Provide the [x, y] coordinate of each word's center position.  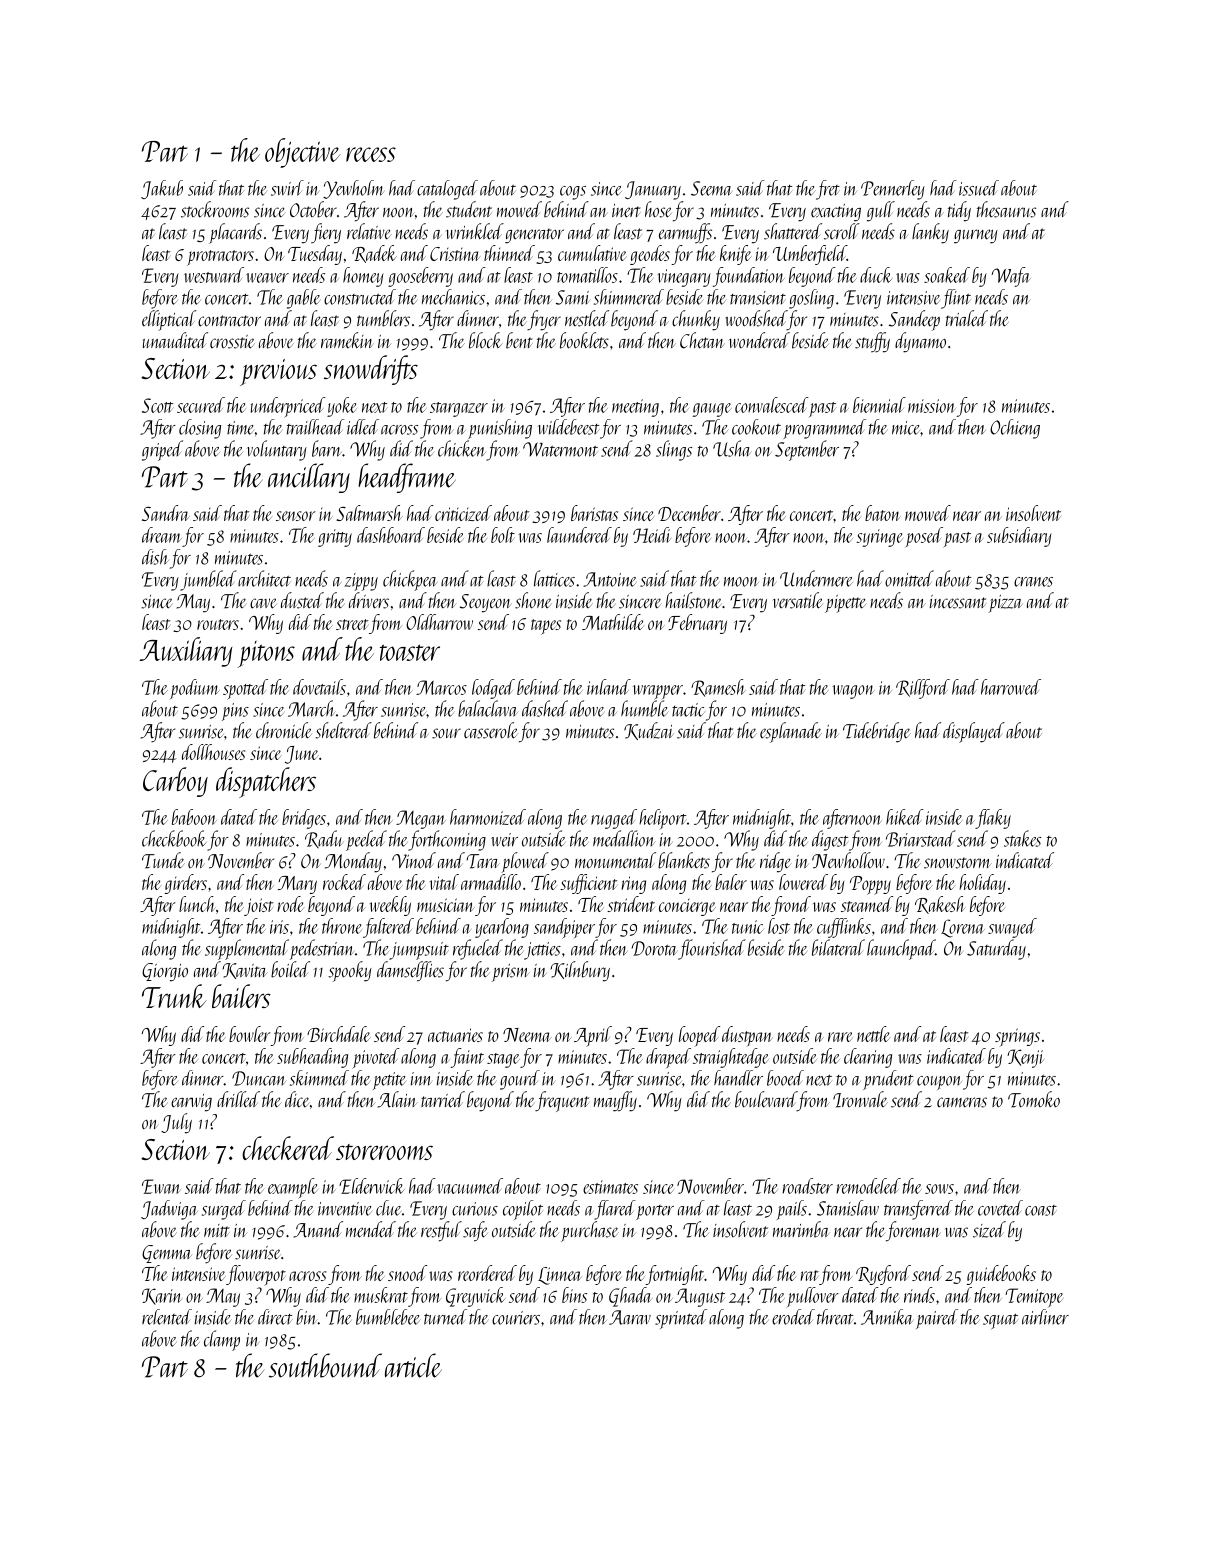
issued [979, 188]
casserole [491, 730]
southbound [325, 1365]
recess [371, 154]
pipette [845, 604]
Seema [711, 188]
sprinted [681, 1319]
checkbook [174, 838]
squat [1000, 1321]
